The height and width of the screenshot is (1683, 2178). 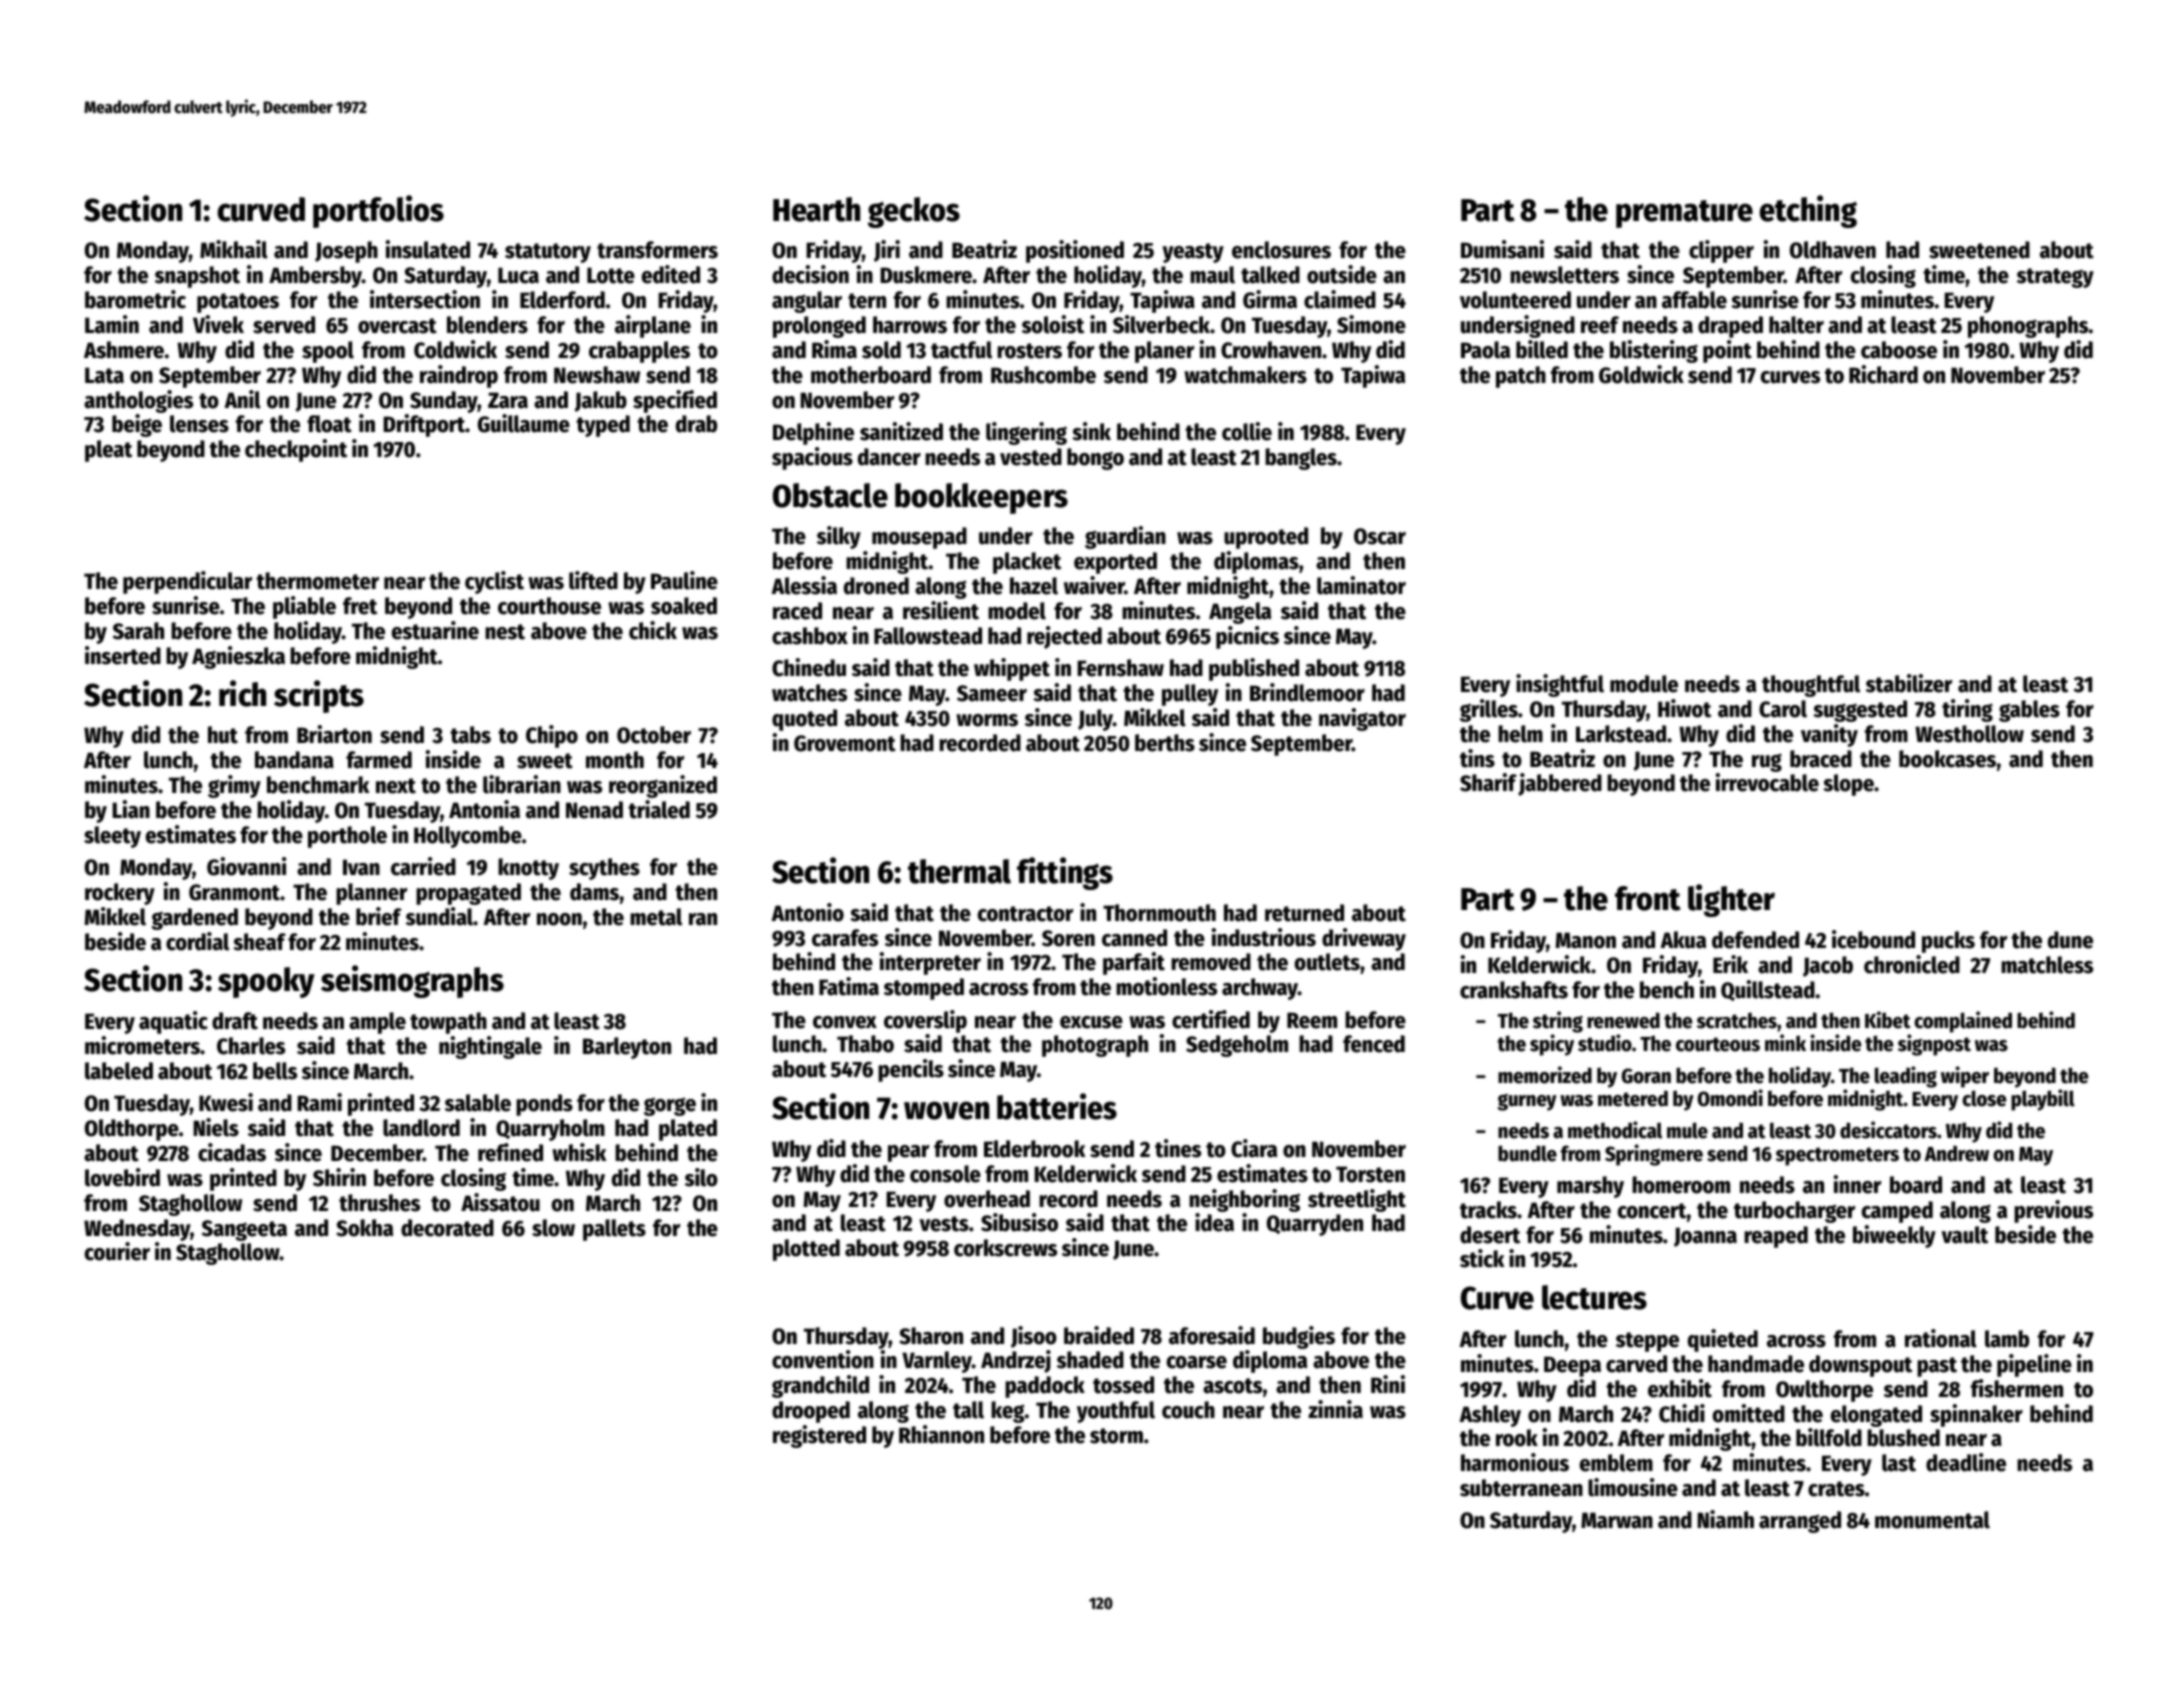 I want to click on fittings, so click(x=1065, y=873).
